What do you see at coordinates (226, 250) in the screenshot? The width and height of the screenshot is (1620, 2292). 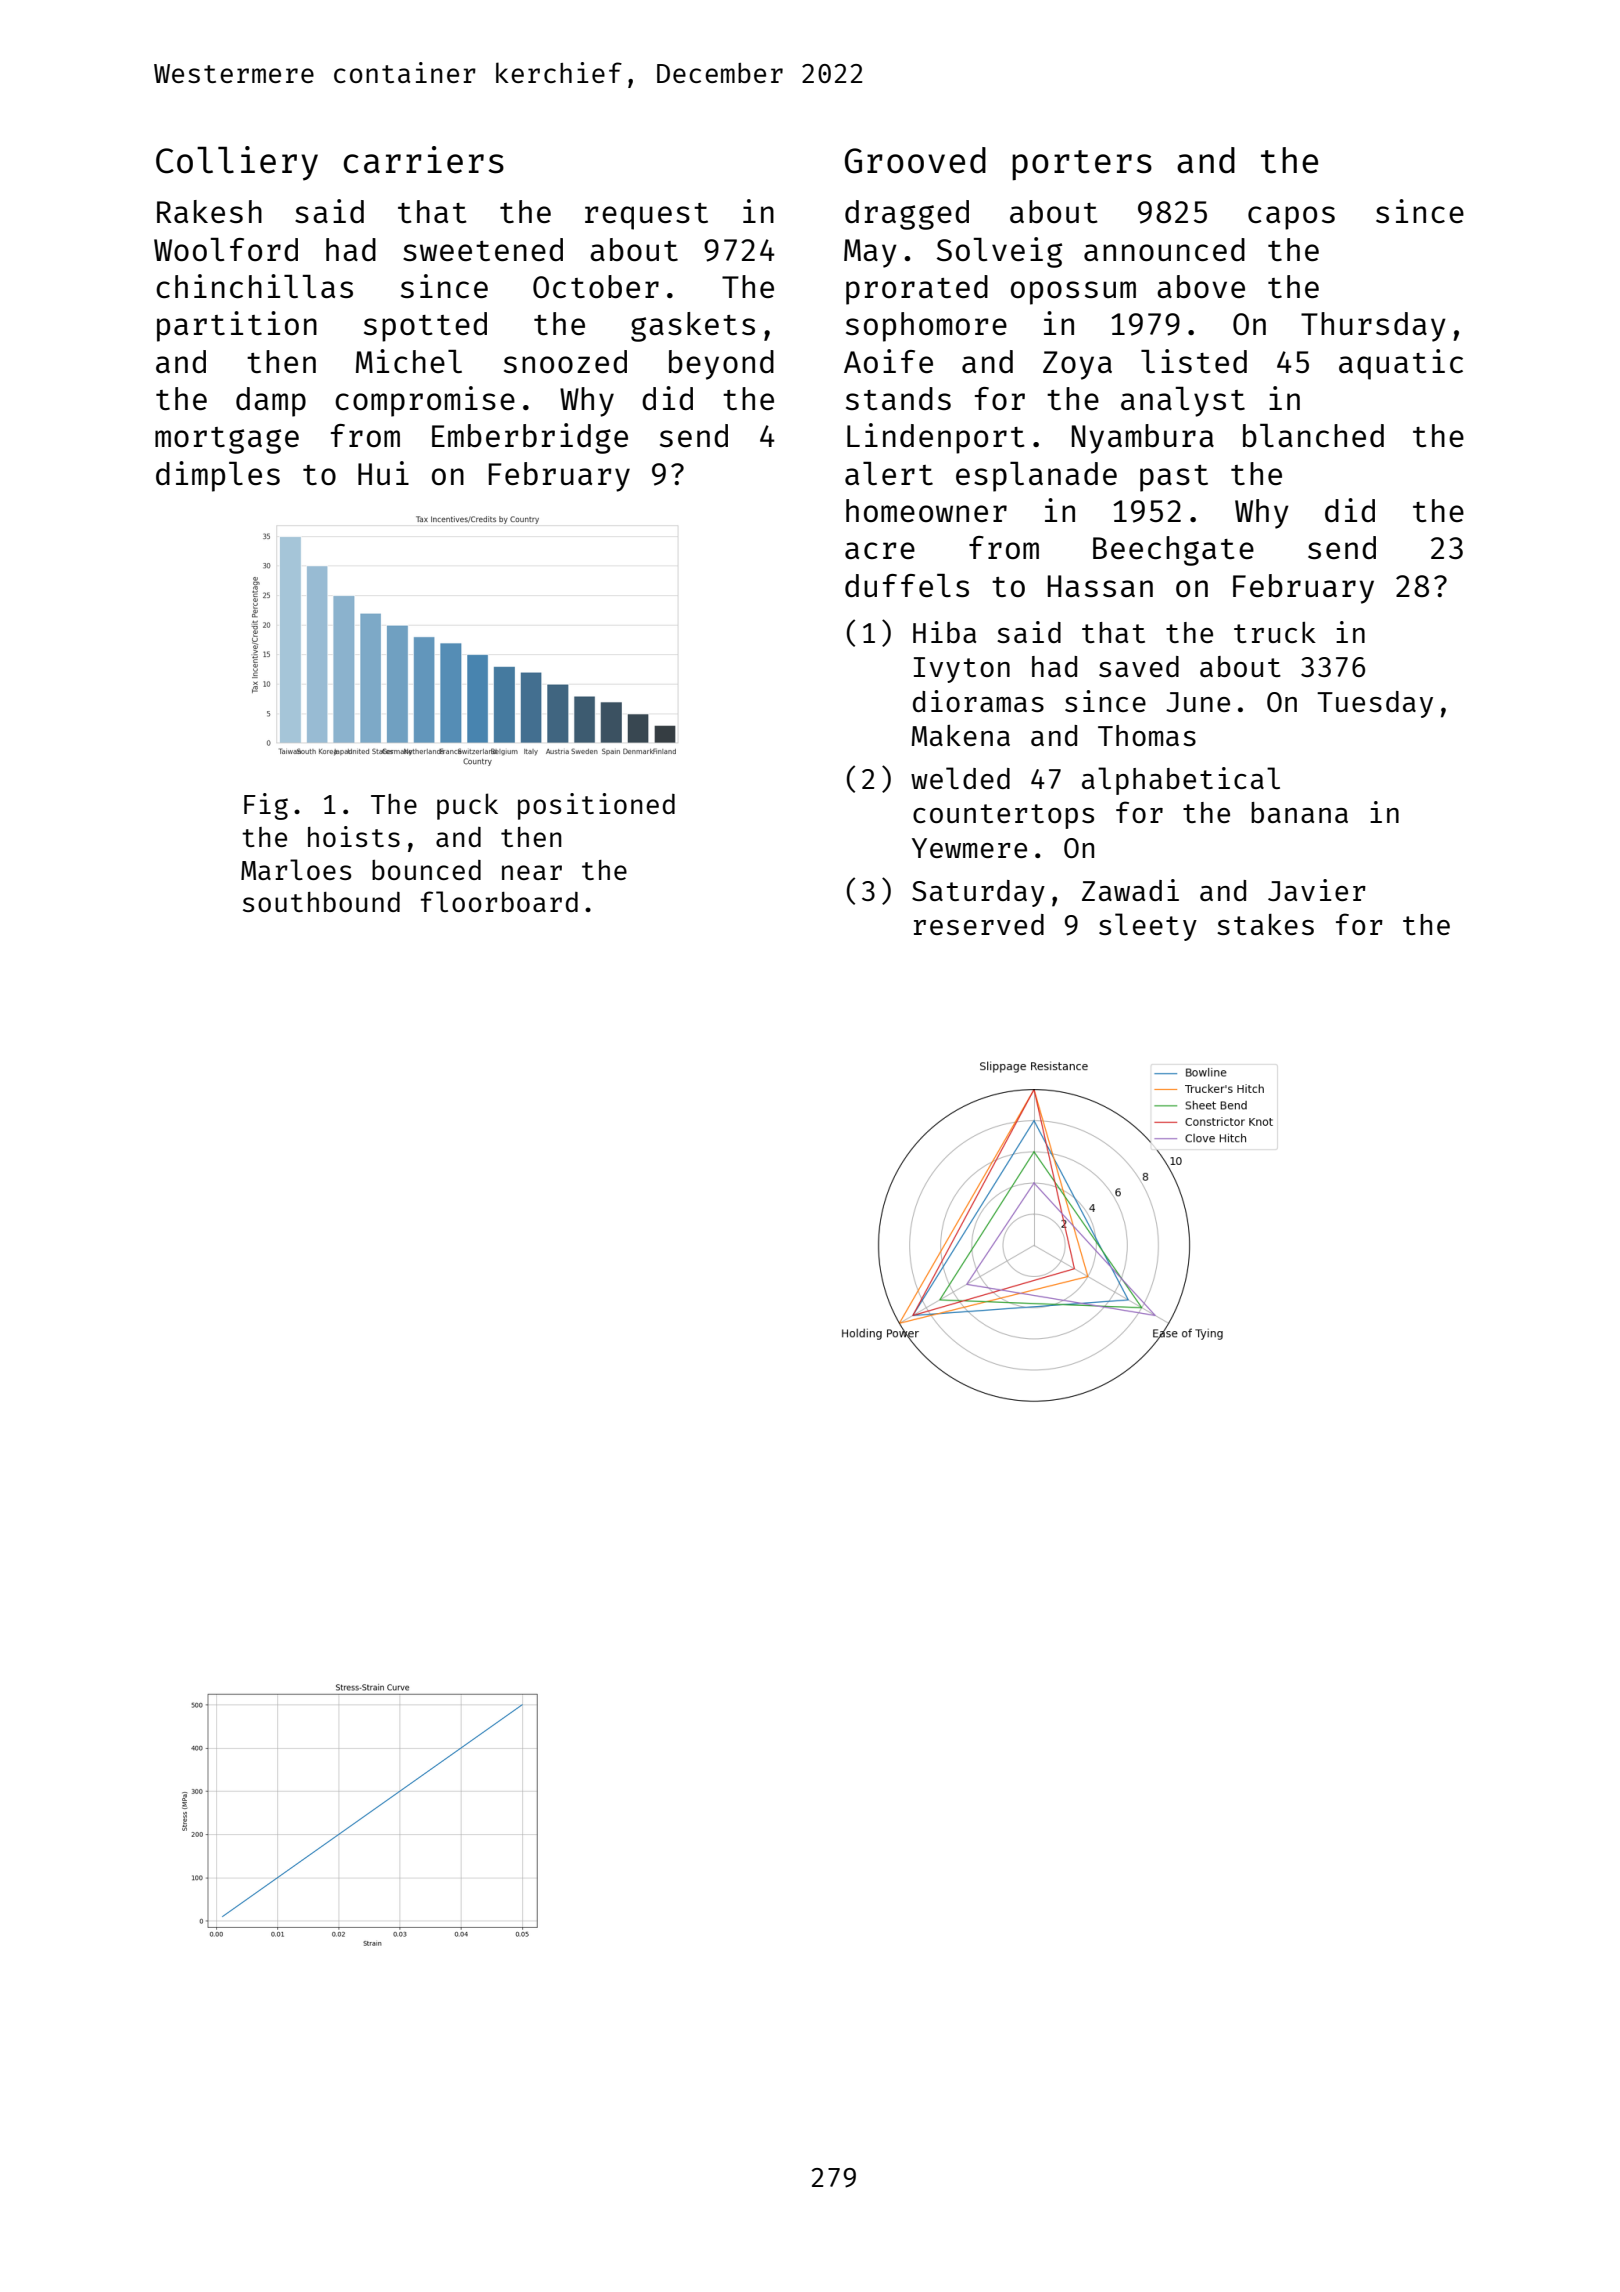 I see `Woolford` at bounding box center [226, 250].
